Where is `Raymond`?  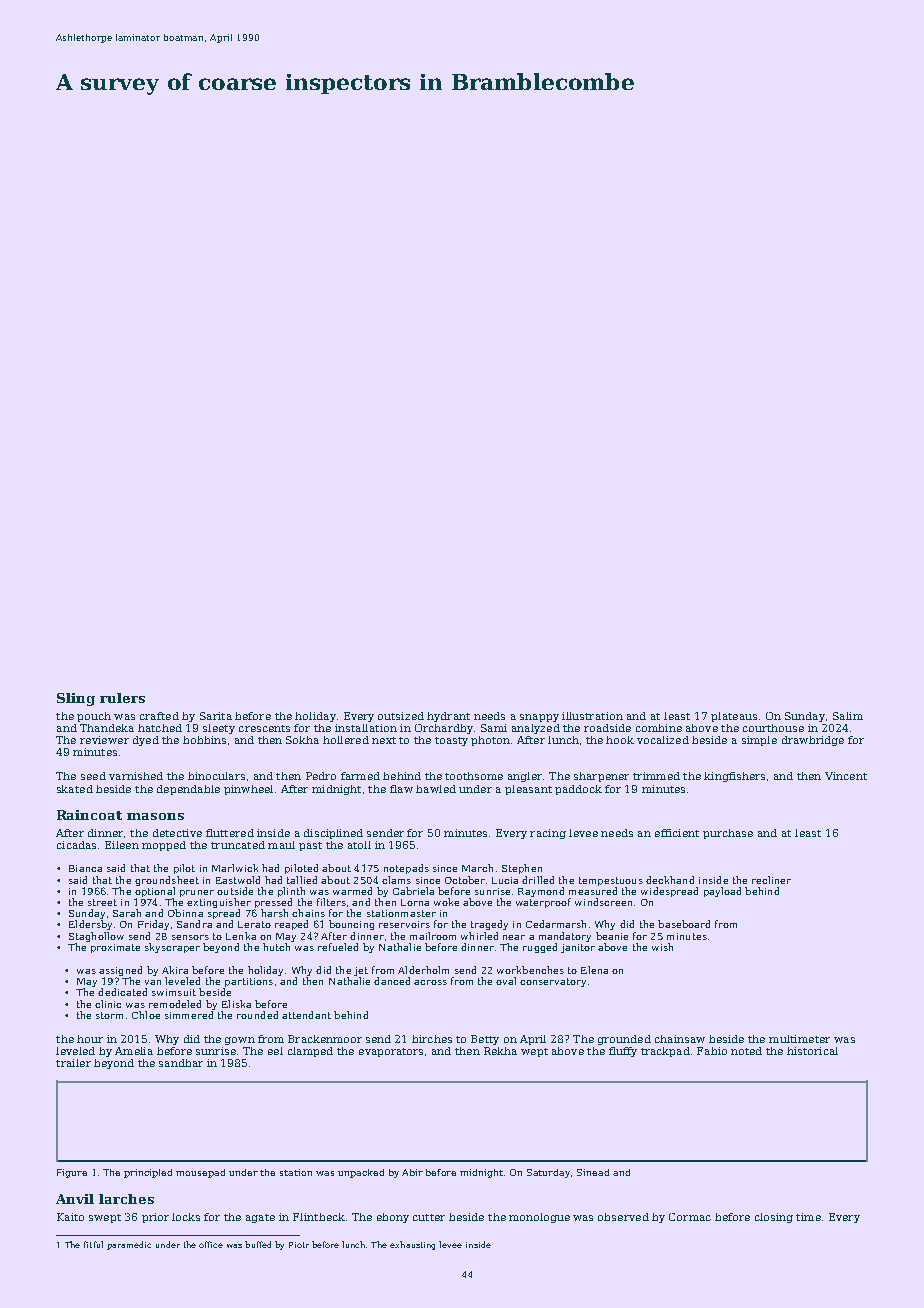
Raymond is located at coordinates (541, 892).
